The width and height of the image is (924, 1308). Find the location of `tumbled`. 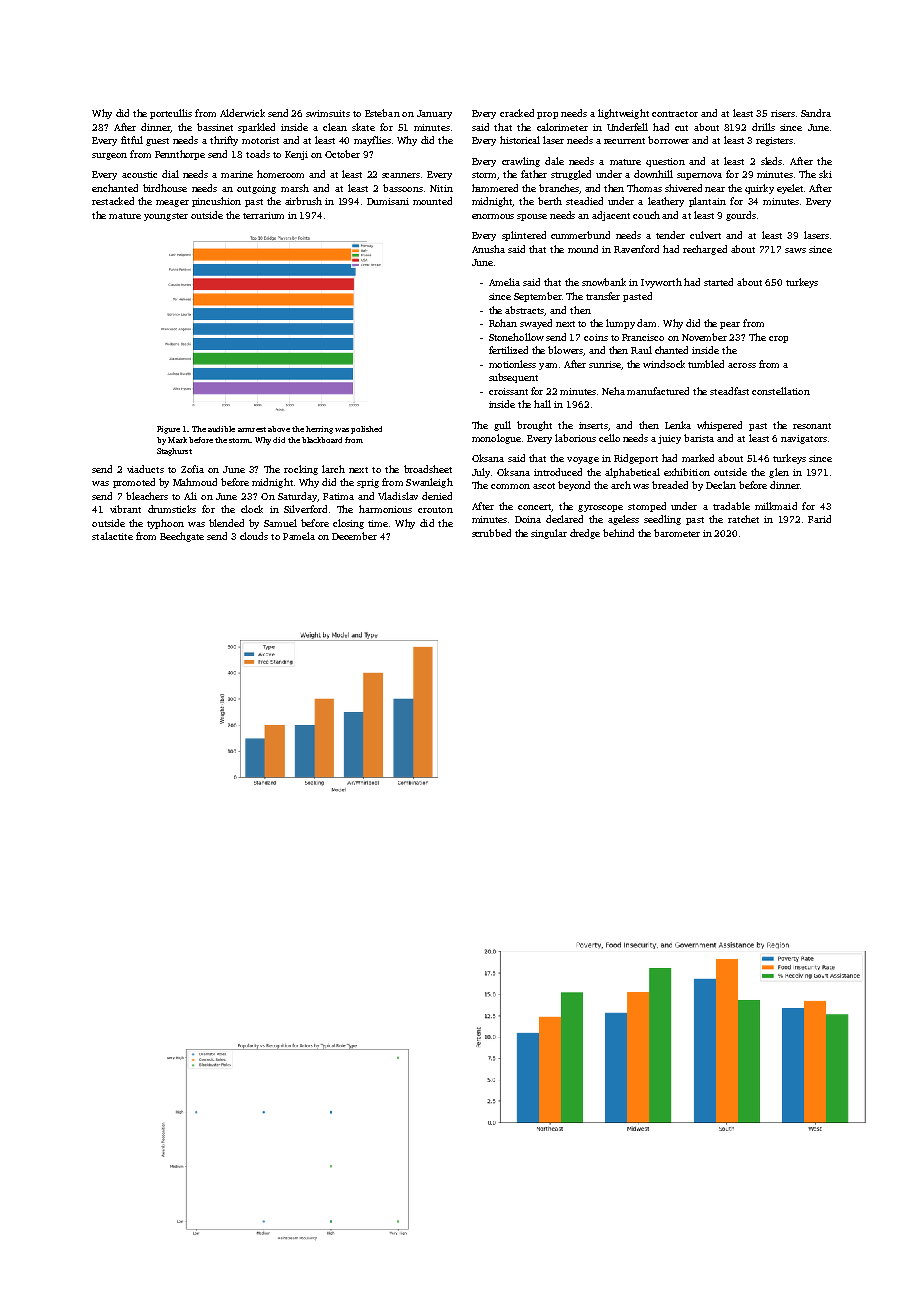

tumbled is located at coordinates (706, 364).
